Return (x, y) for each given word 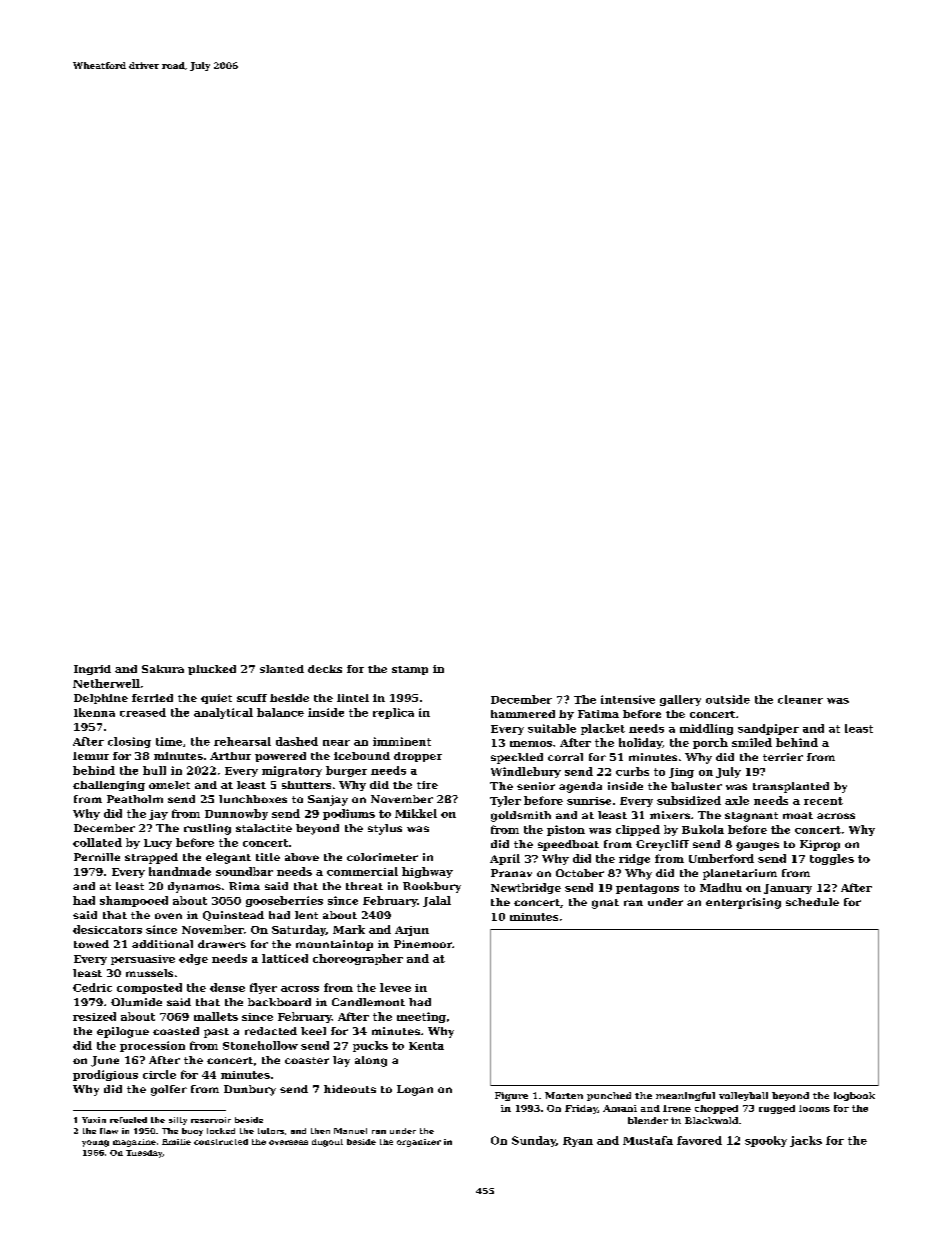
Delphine (101, 699)
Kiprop (820, 845)
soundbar (244, 871)
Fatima (598, 714)
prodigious (105, 1075)
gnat (605, 904)
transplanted (791, 787)
